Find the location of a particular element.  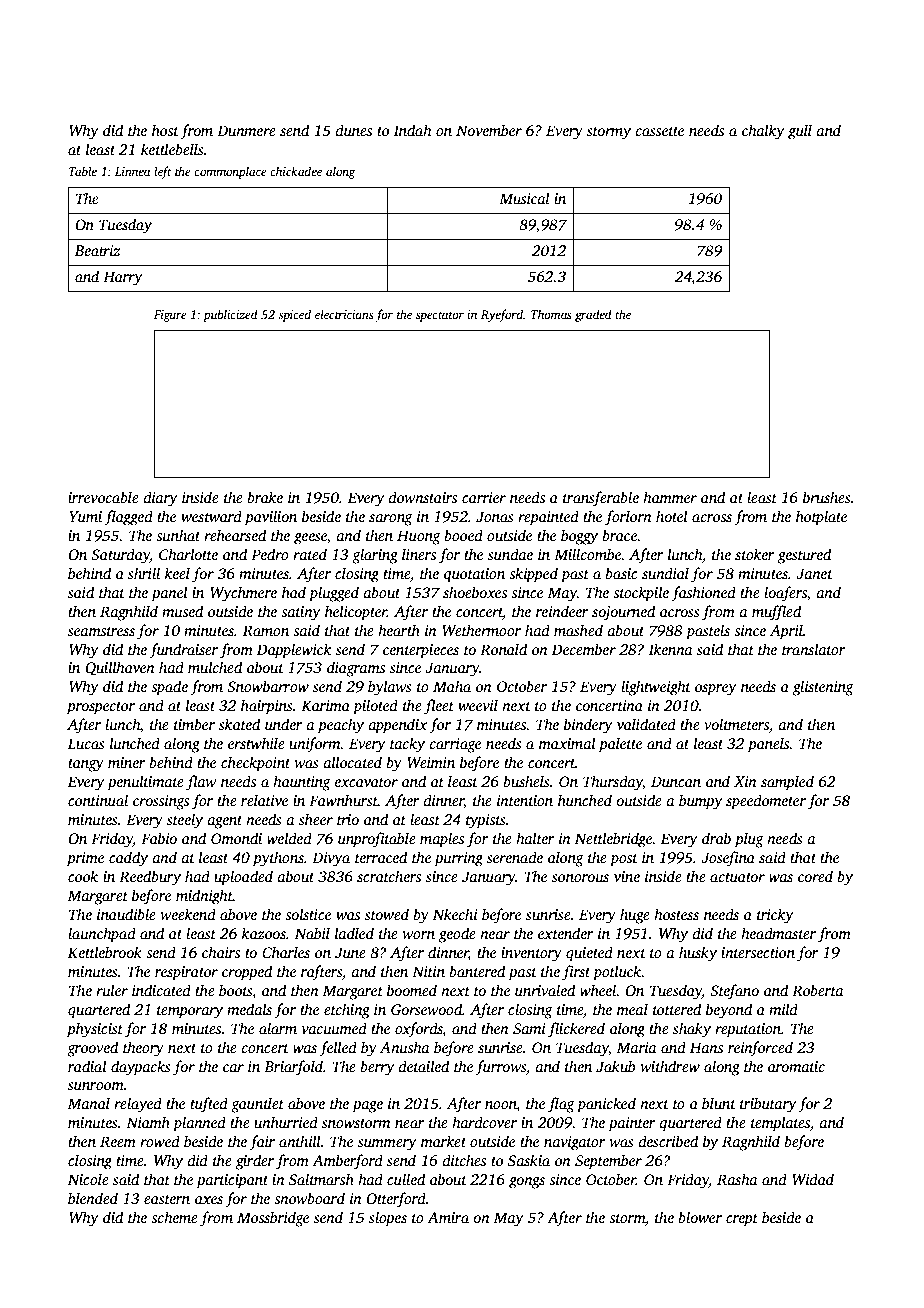

mulched is located at coordinates (215, 667).
